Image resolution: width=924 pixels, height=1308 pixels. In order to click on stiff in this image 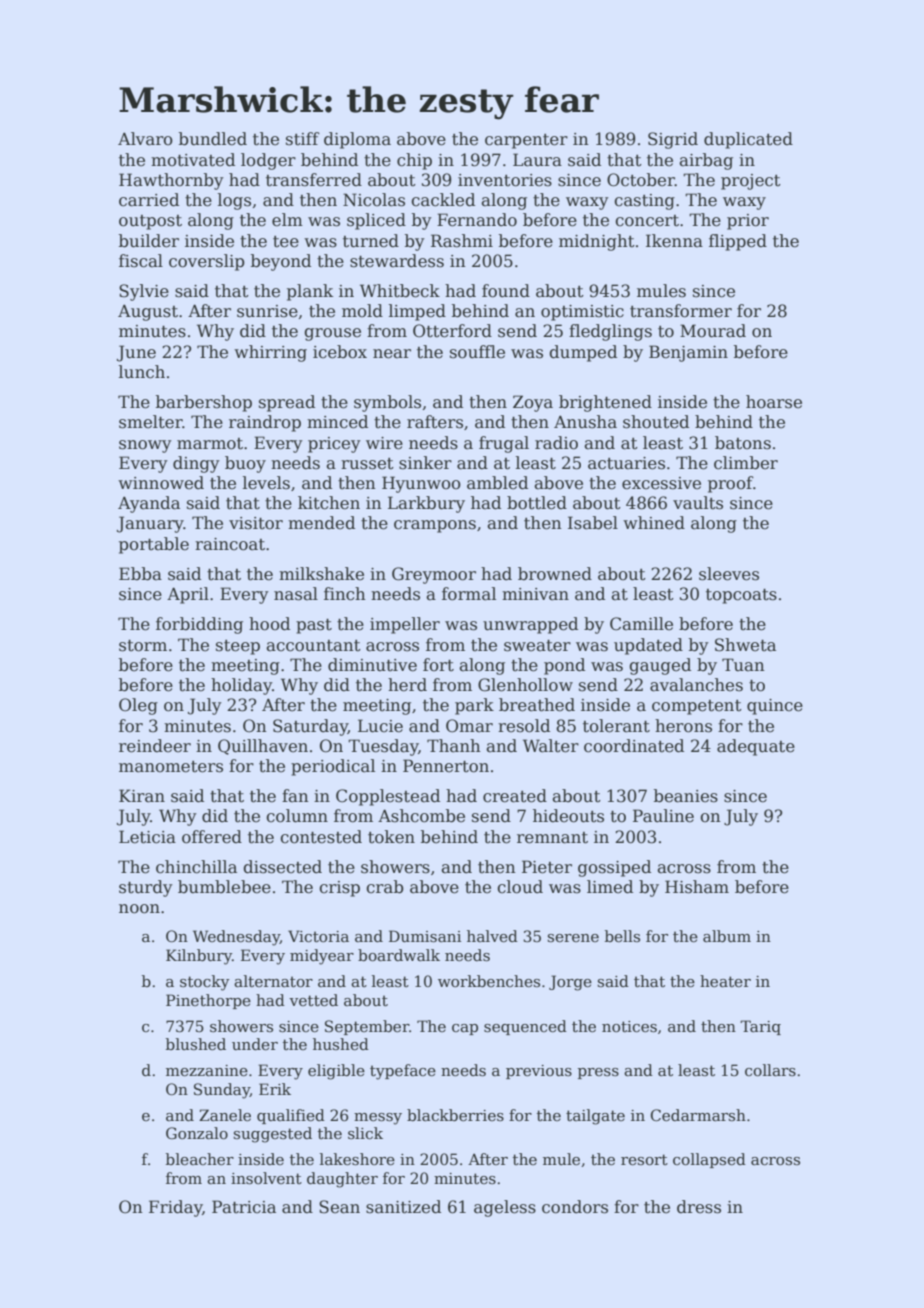, I will do `click(303, 139)`.
